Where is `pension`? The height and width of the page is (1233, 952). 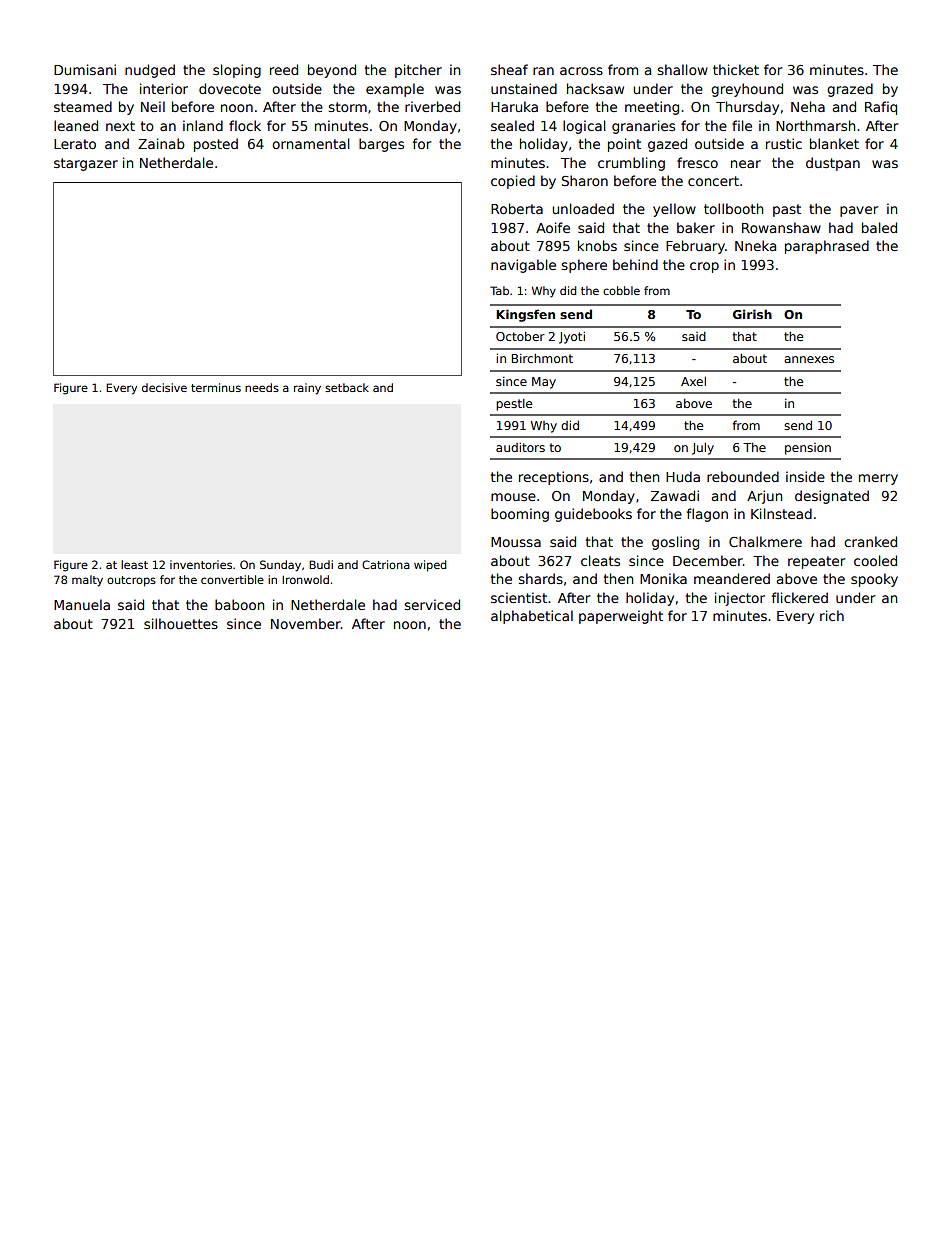
pension is located at coordinates (808, 449).
